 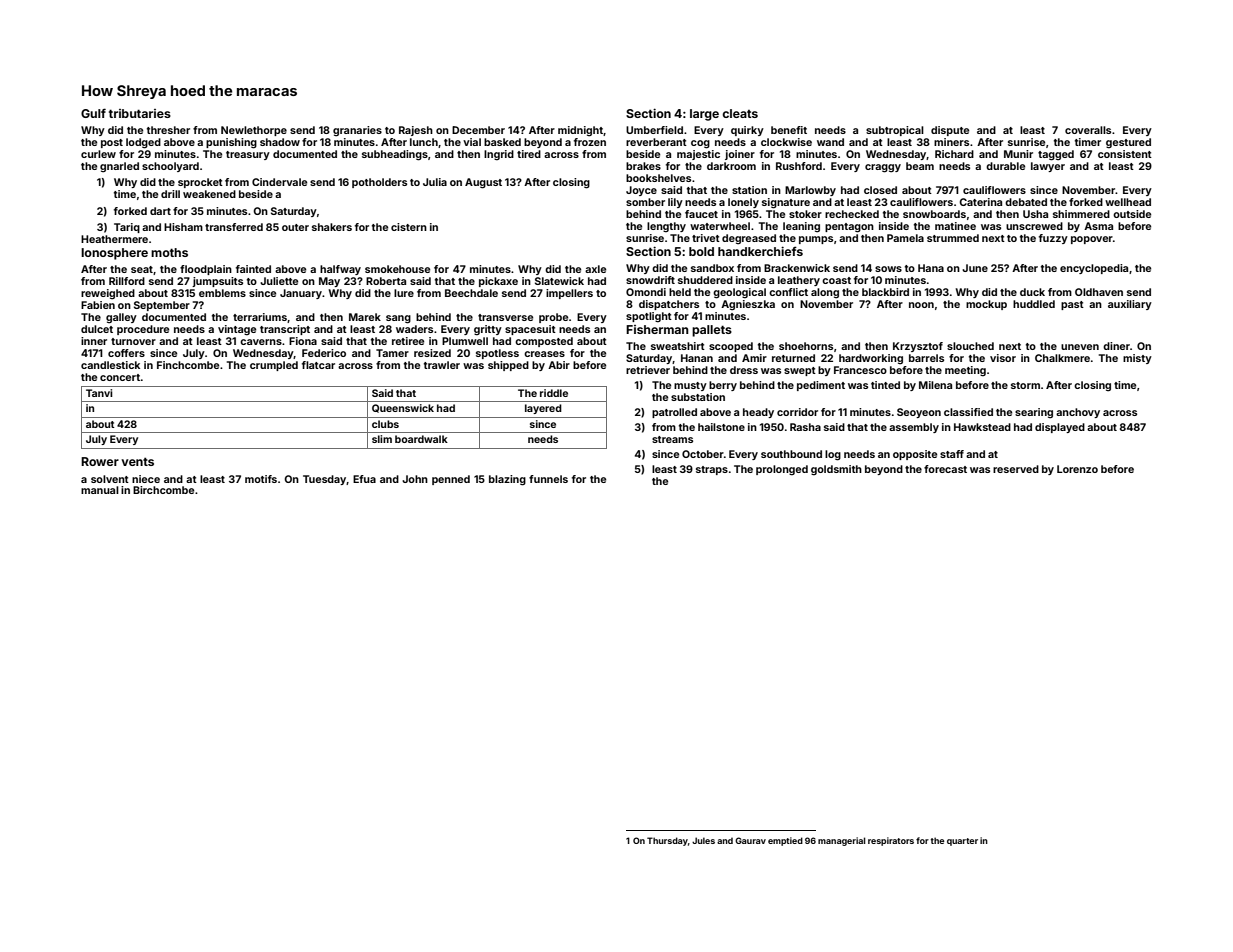 What do you see at coordinates (1088, 130) in the page?
I see `coveralls` at bounding box center [1088, 130].
